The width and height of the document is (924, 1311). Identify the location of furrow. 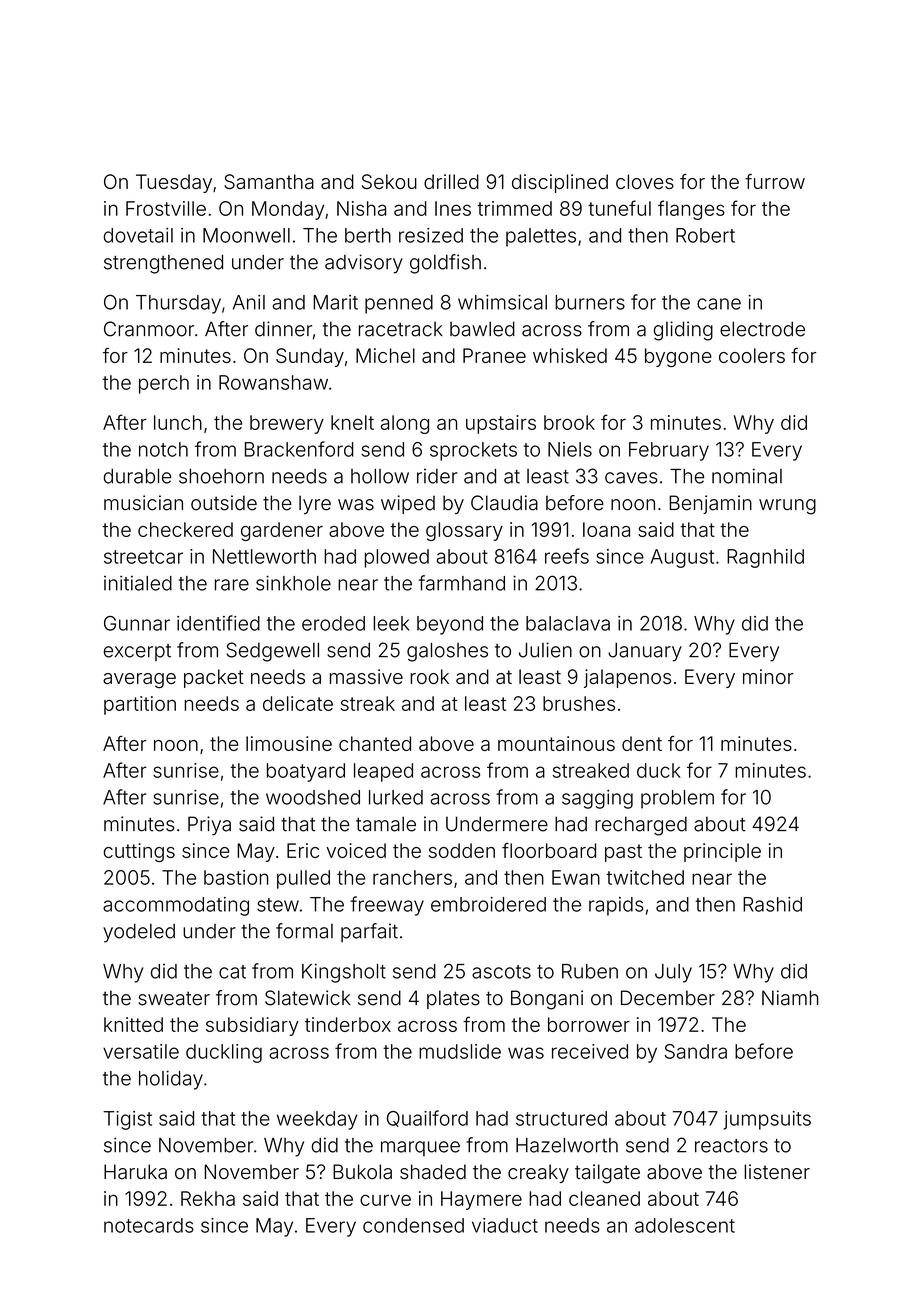
(775, 181).
